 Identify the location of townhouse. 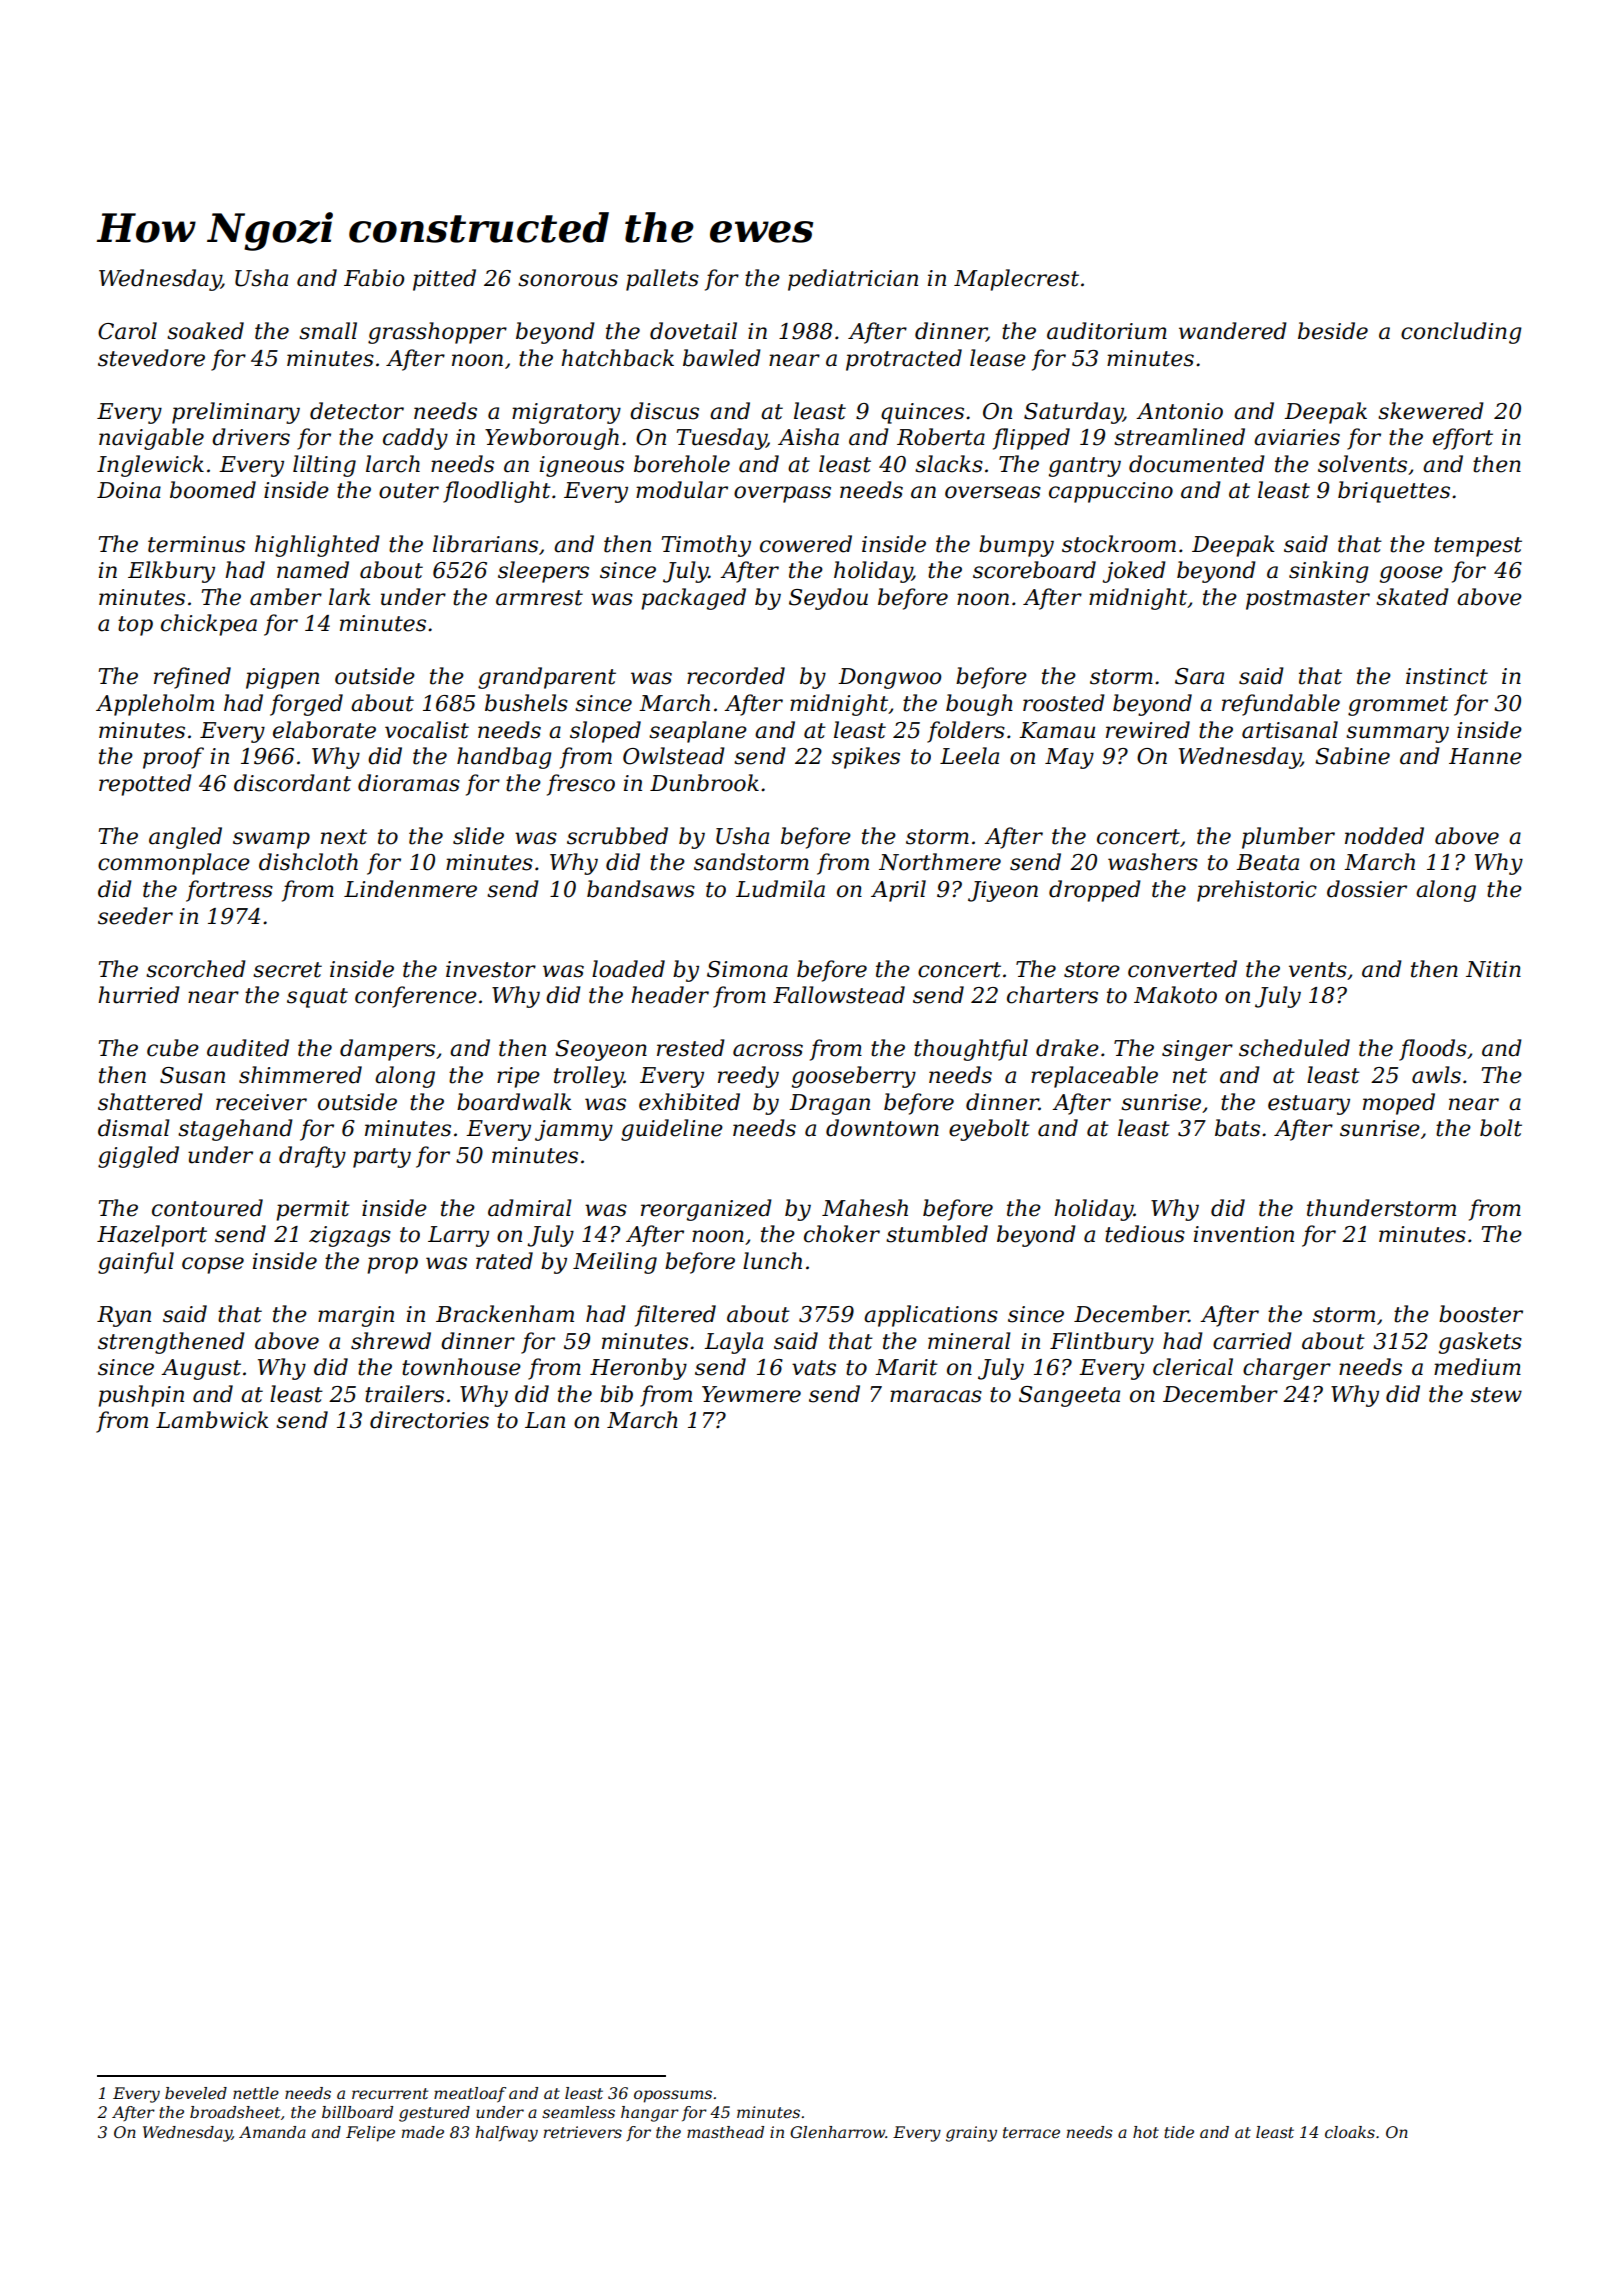
(461, 1367).
